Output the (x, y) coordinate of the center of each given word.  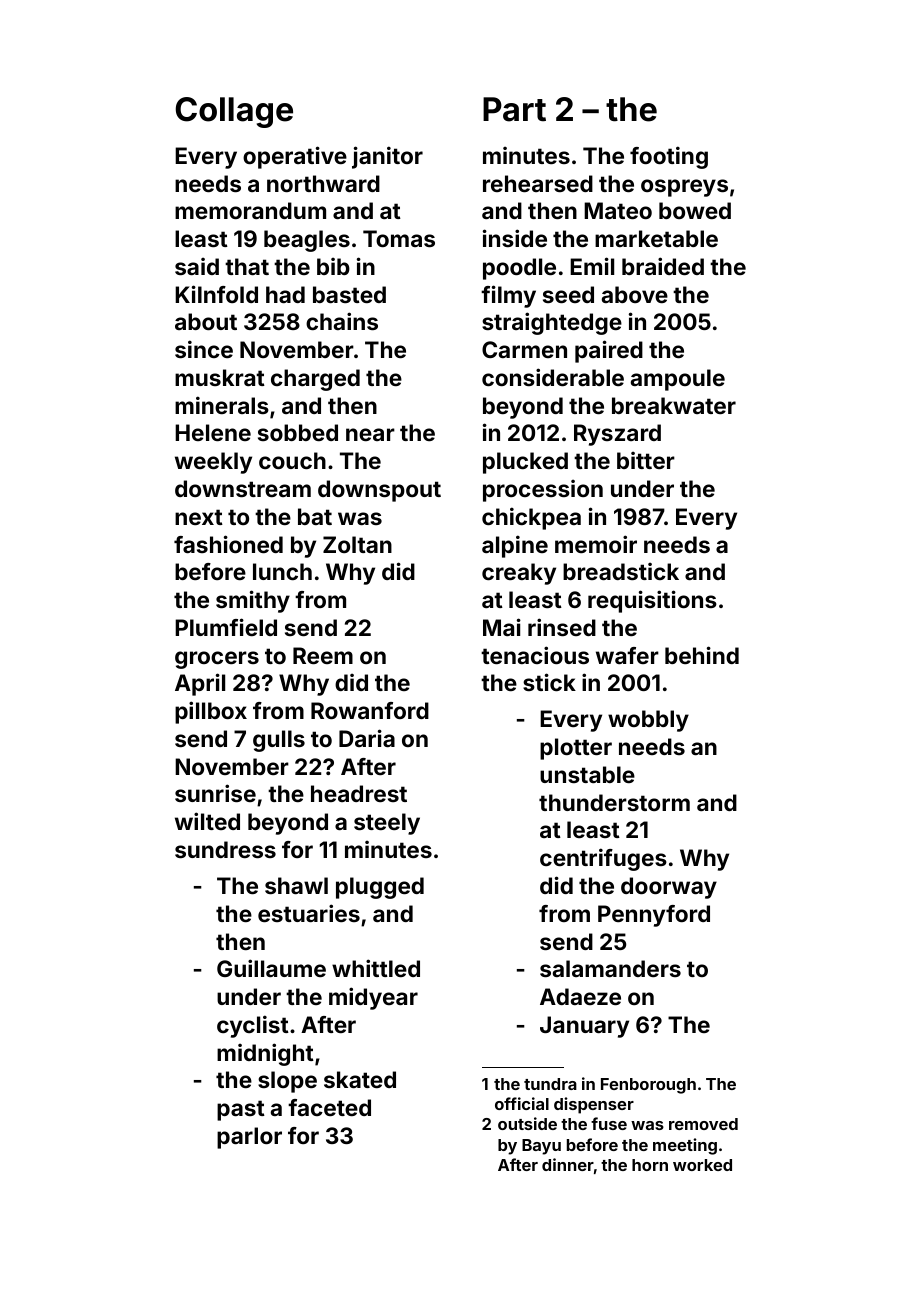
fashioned (228, 544)
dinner (568, 1164)
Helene (213, 432)
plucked (525, 463)
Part (514, 109)
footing (669, 157)
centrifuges (603, 859)
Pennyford (654, 916)
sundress (225, 849)
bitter (646, 460)
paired (609, 351)
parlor (249, 1138)
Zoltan (357, 544)
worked (702, 1165)
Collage (234, 112)
